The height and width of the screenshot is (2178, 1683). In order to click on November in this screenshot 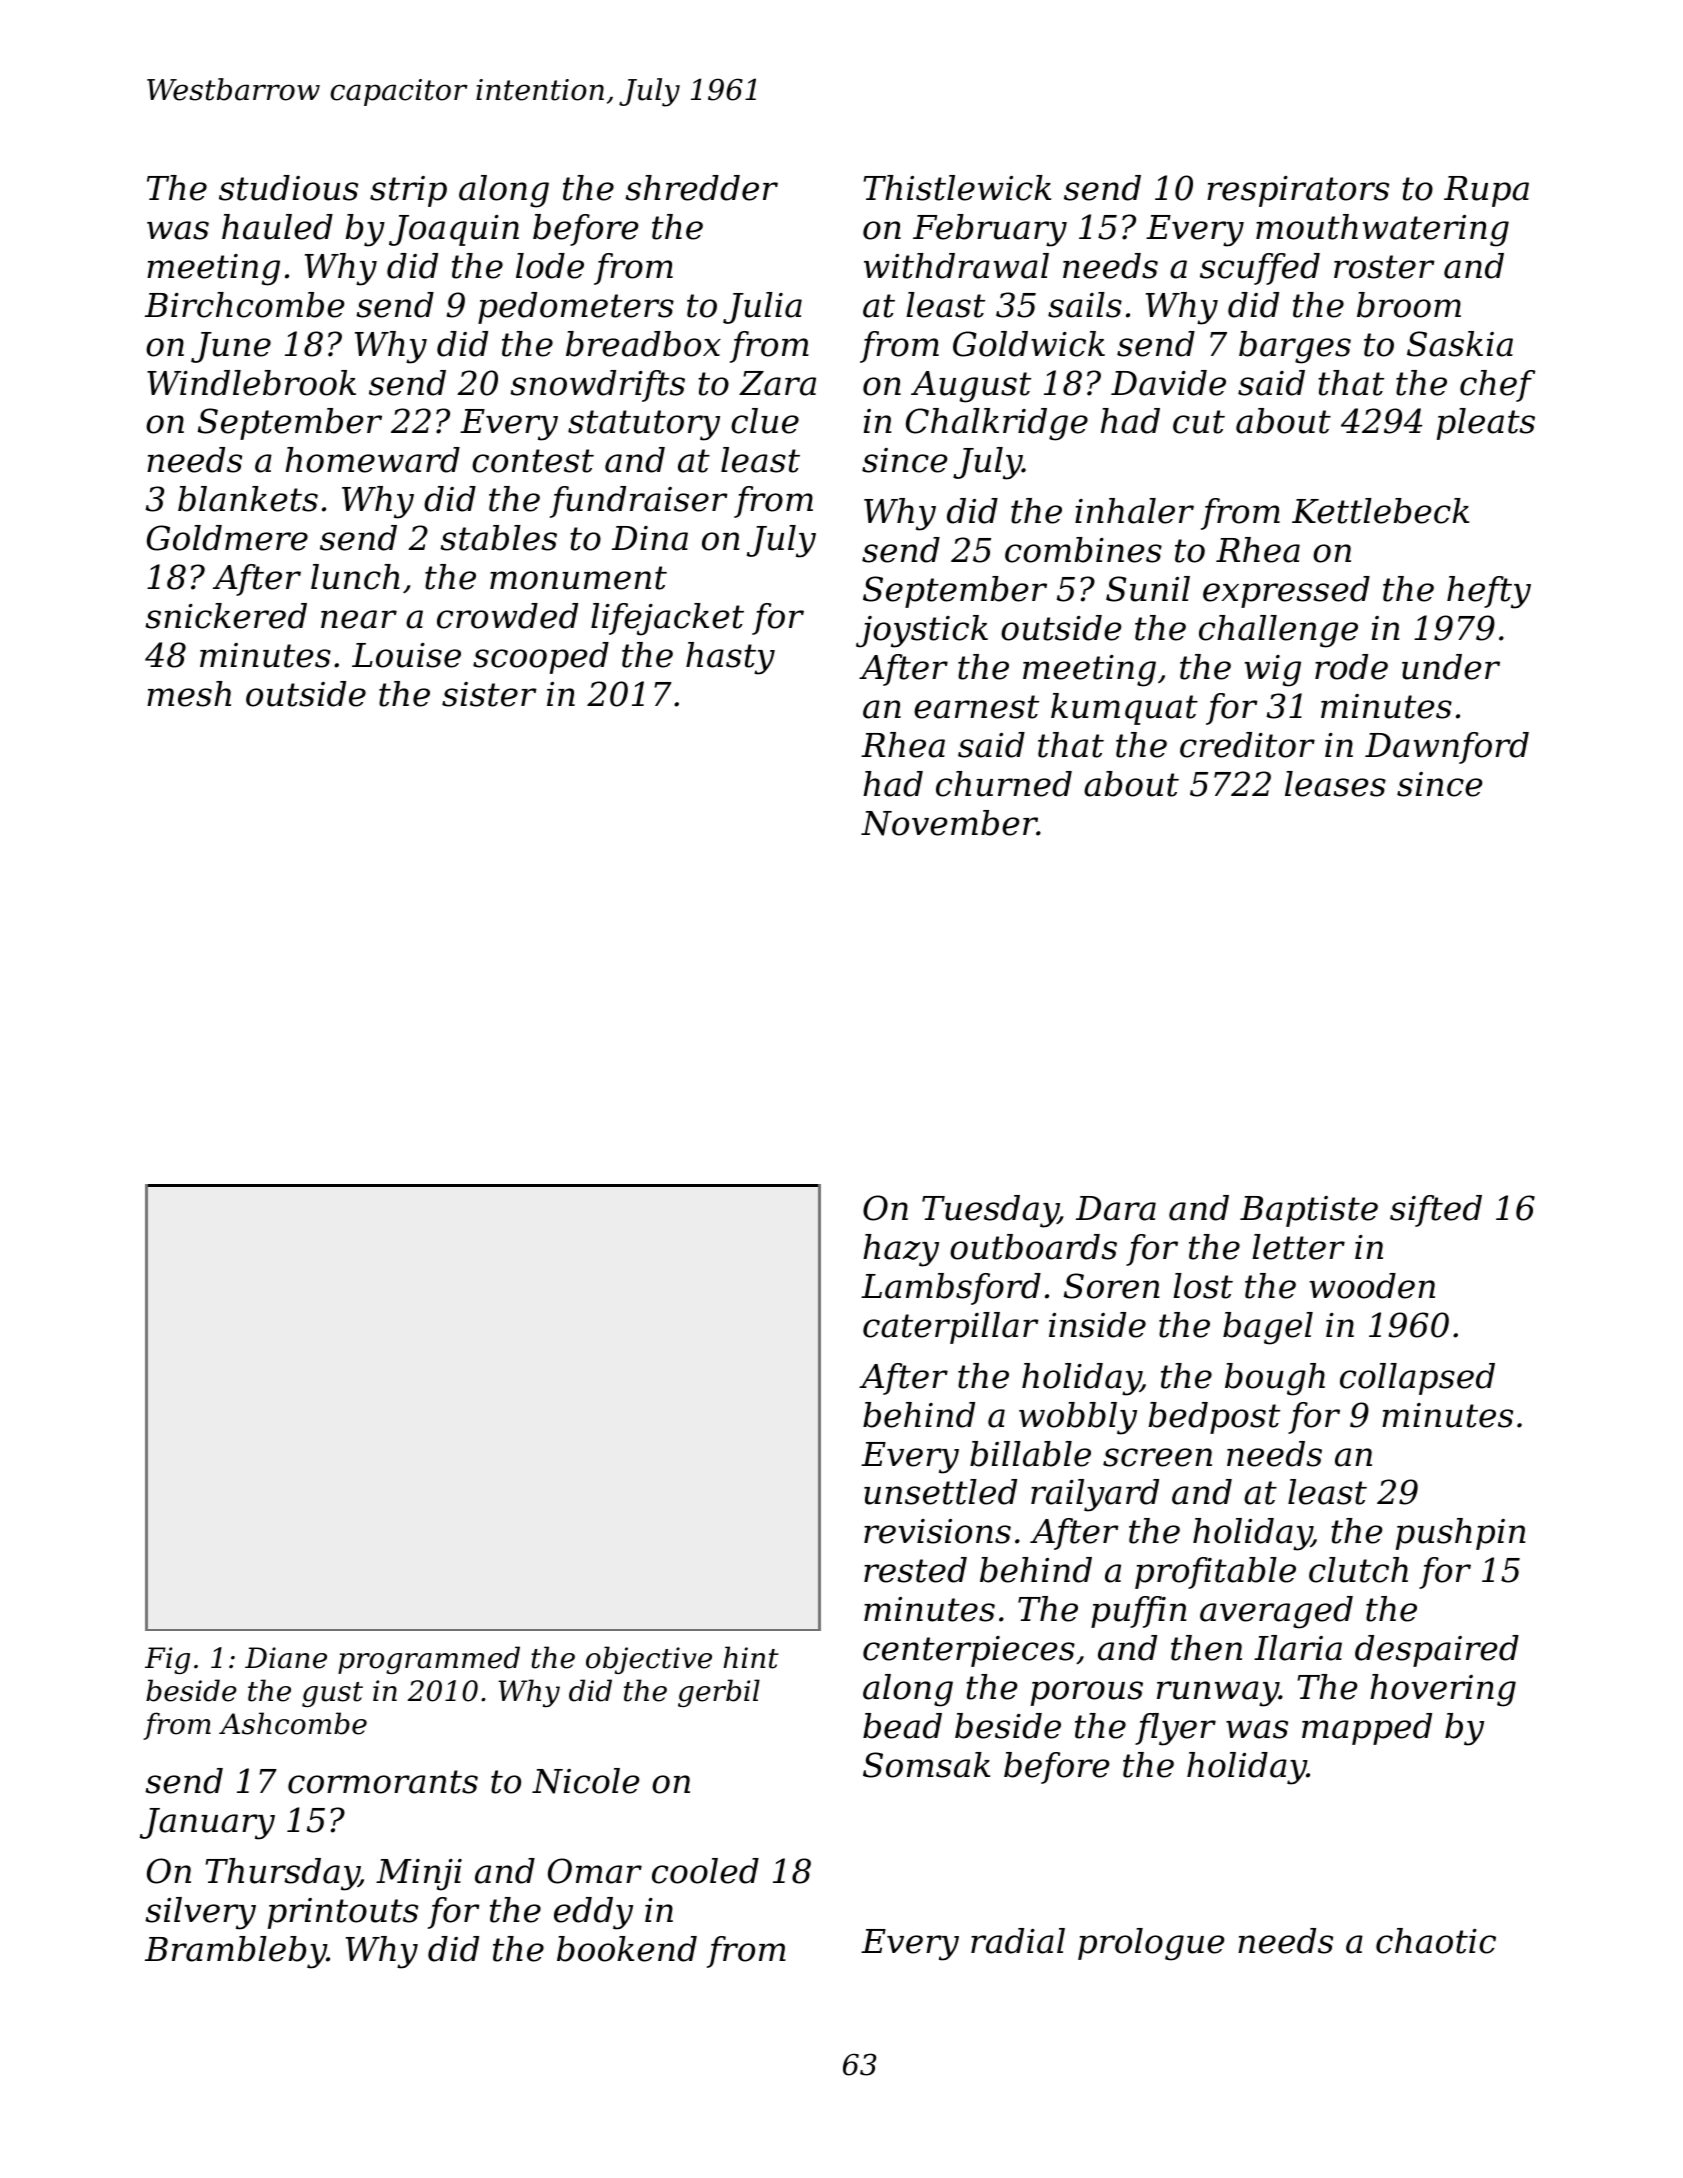, I will do `click(949, 823)`.
